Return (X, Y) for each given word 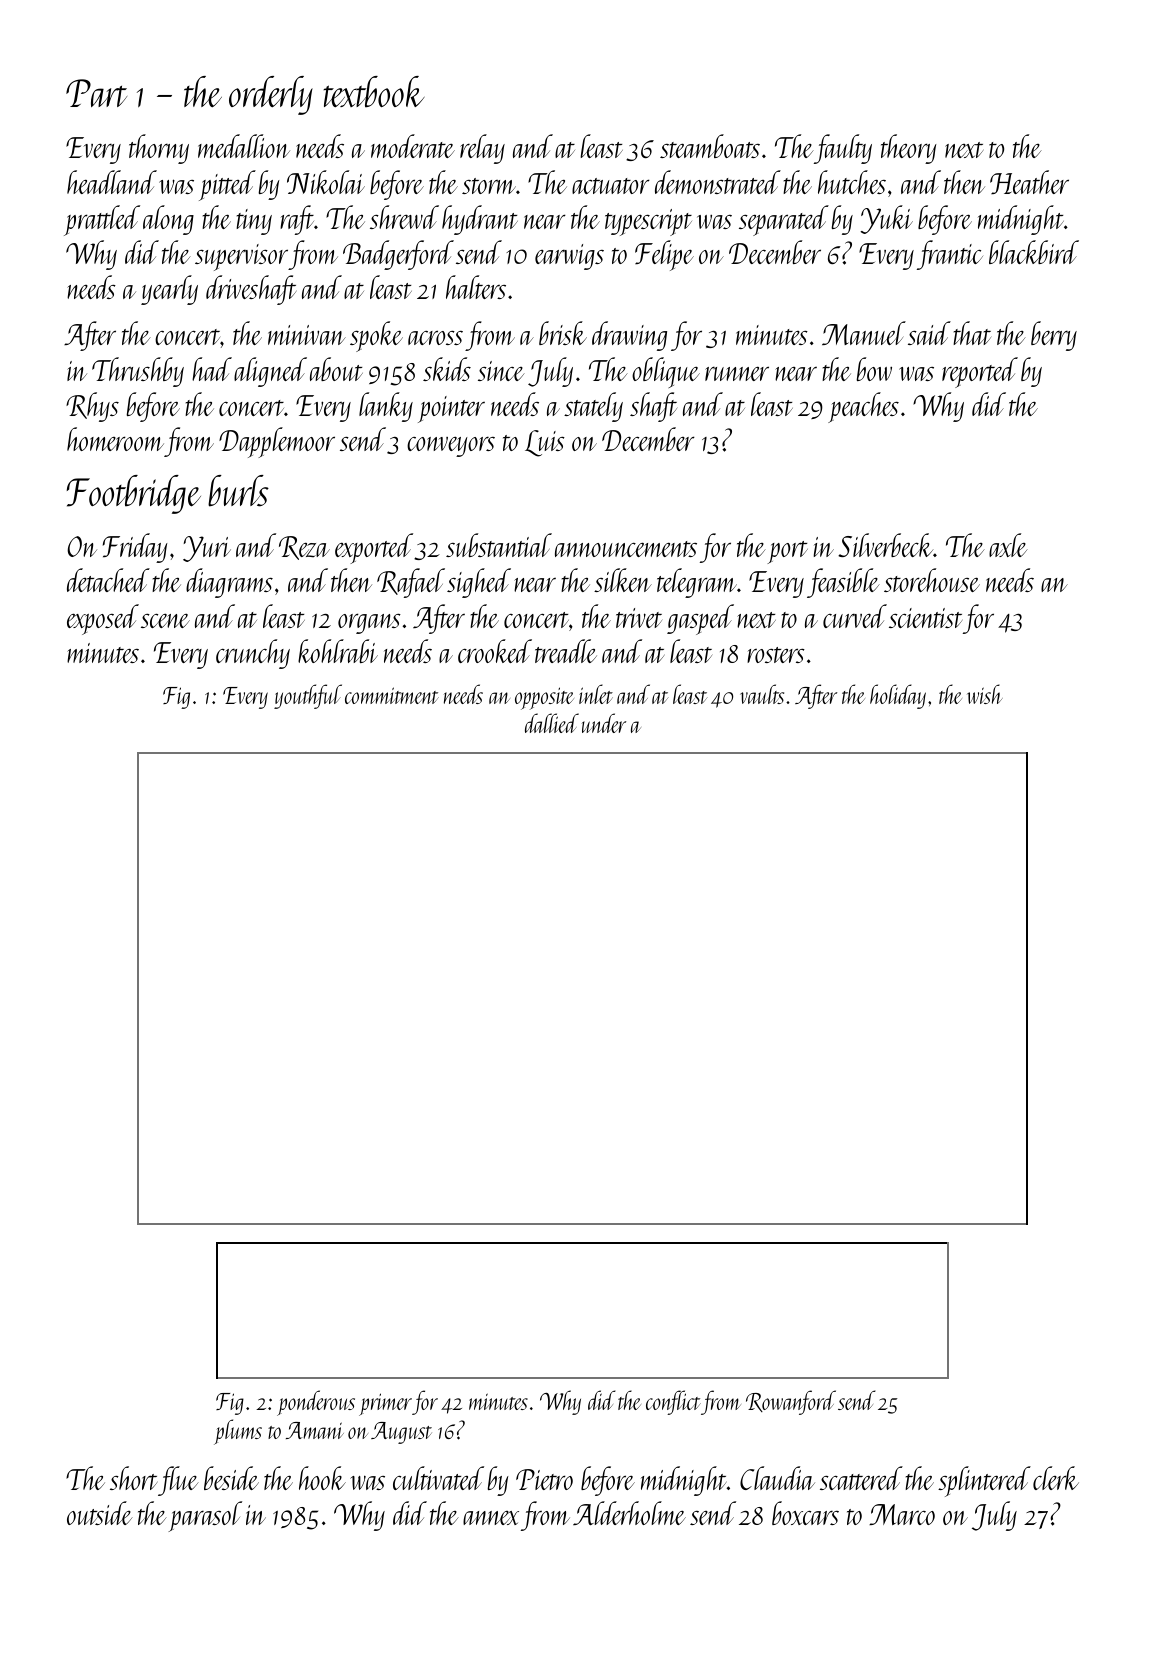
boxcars (805, 1513)
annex (491, 1518)
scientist (925, 618)
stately (593, 407)
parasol (205, 1516)
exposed (103, 619)
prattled (102, 220)
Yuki (886, 219)
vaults (762, 694)
